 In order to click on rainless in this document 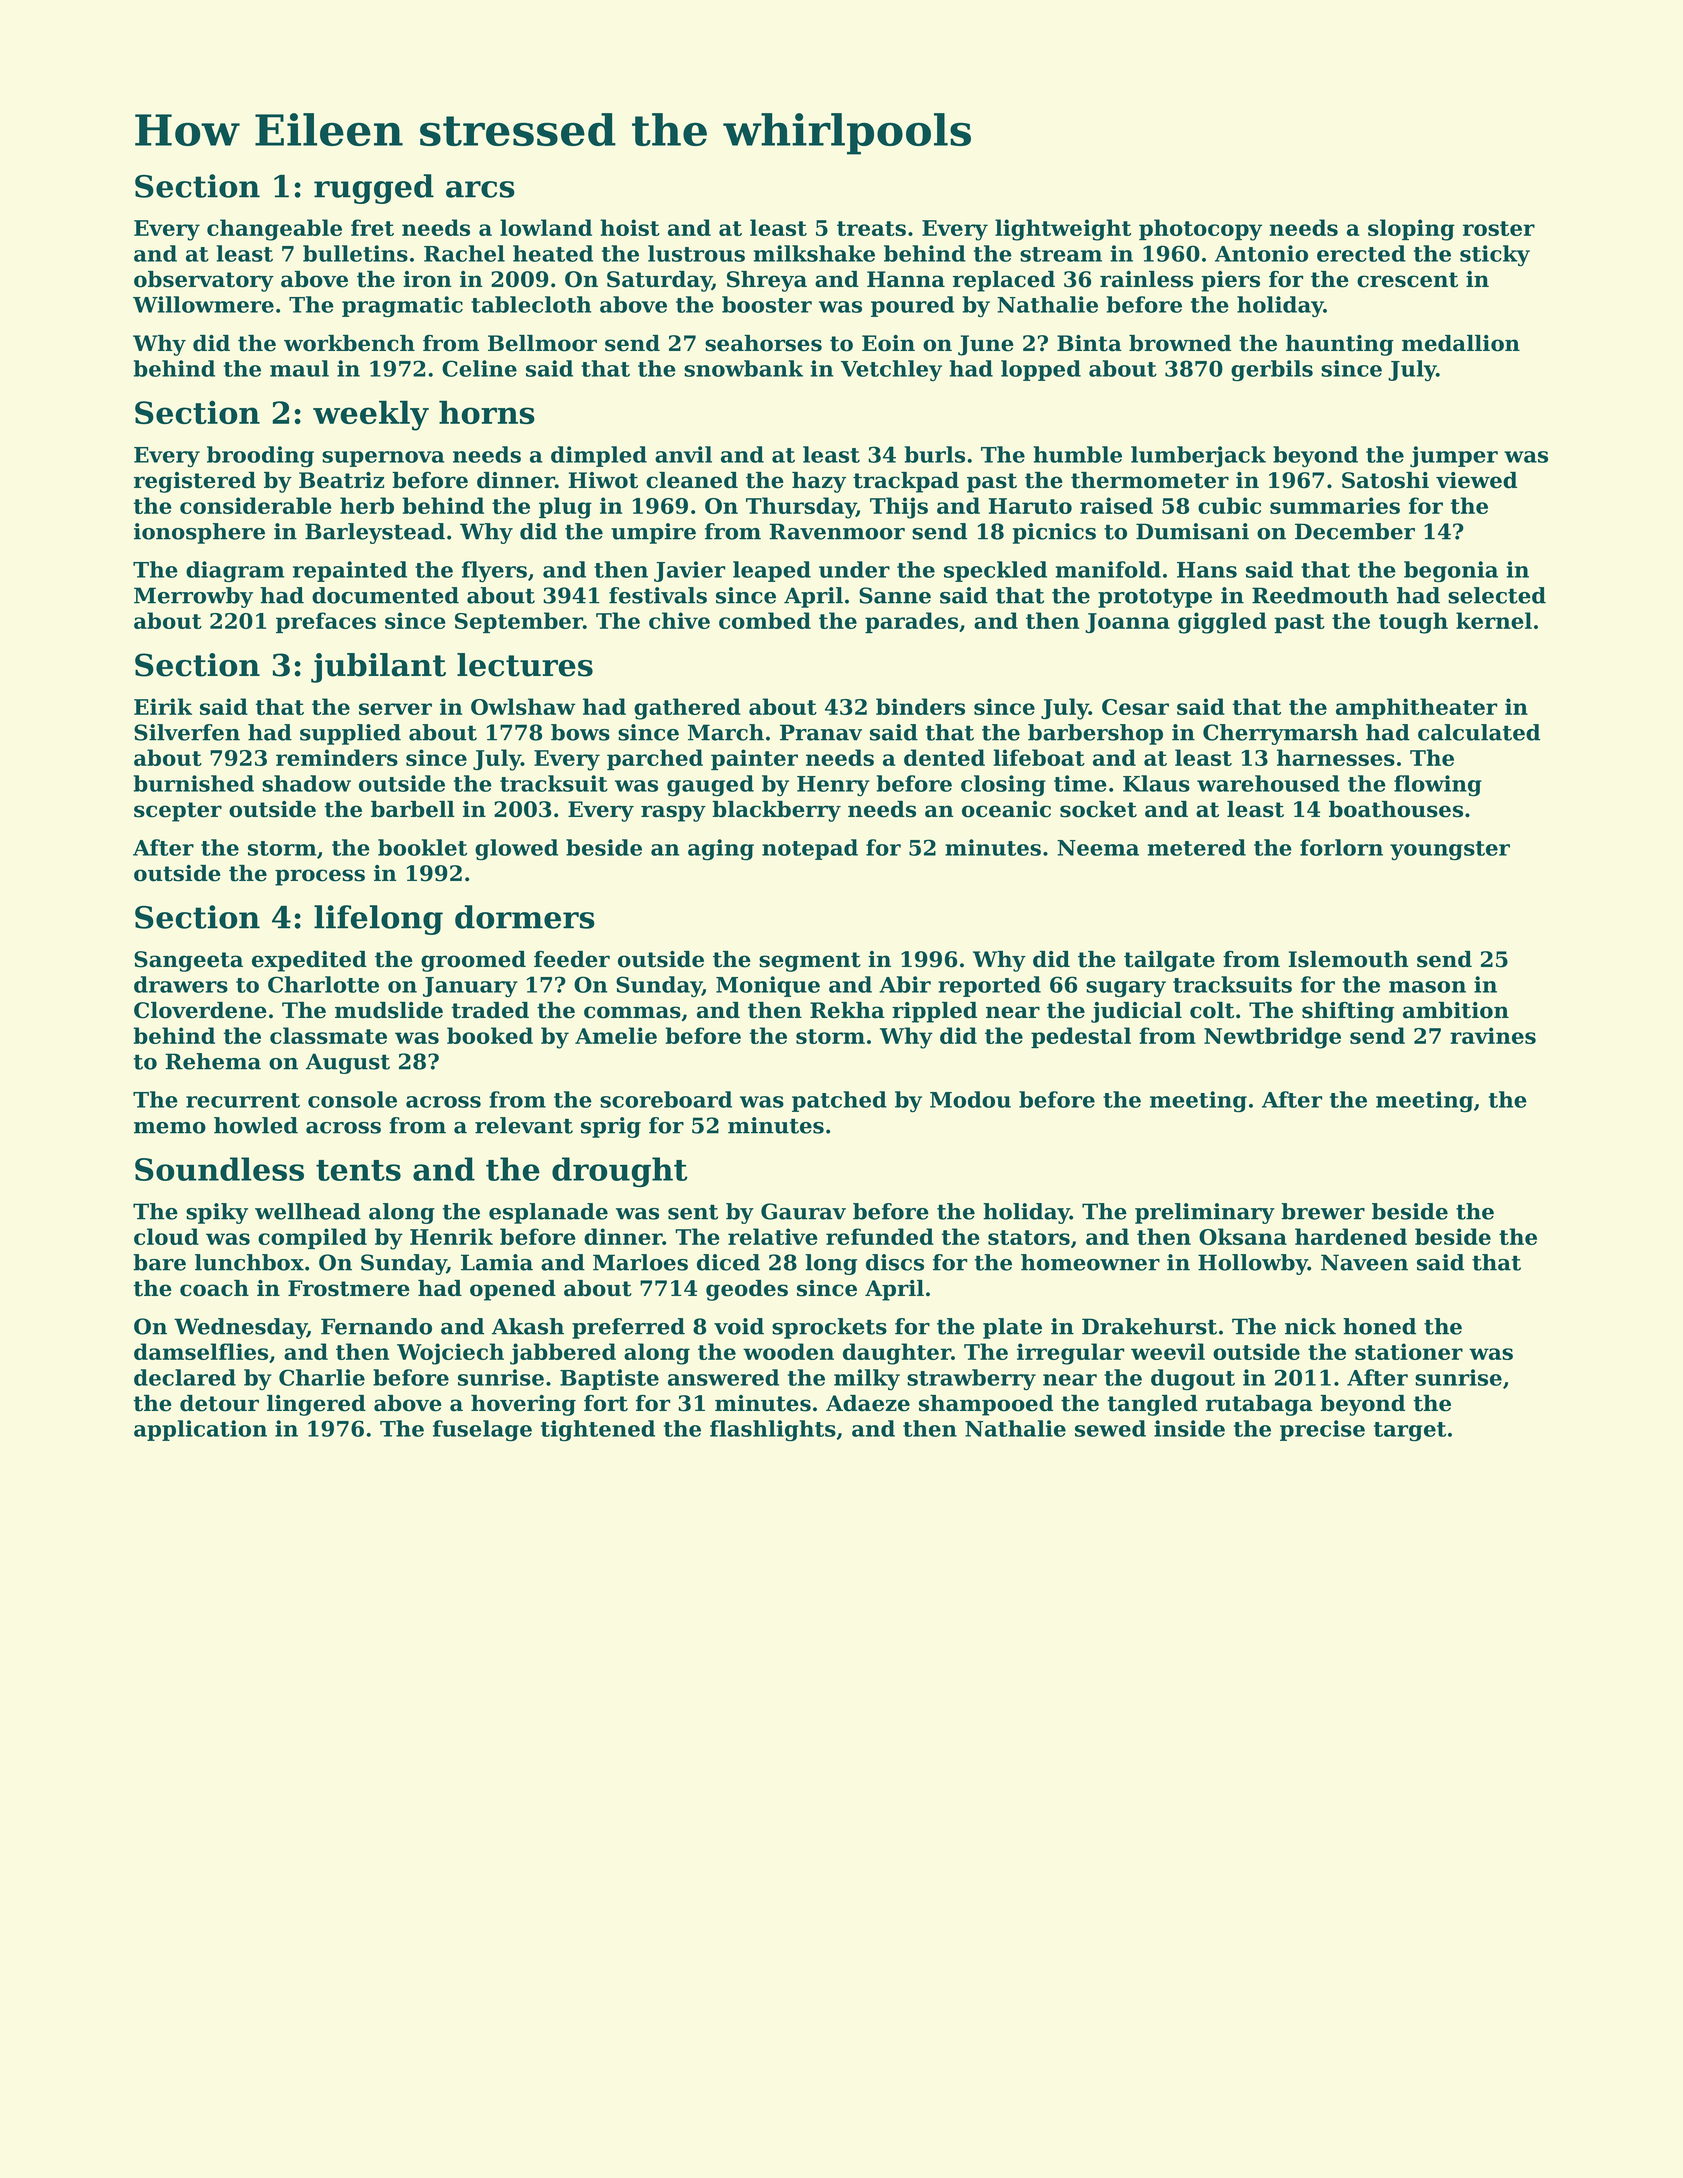, I will do `click(1146, 279)`.
